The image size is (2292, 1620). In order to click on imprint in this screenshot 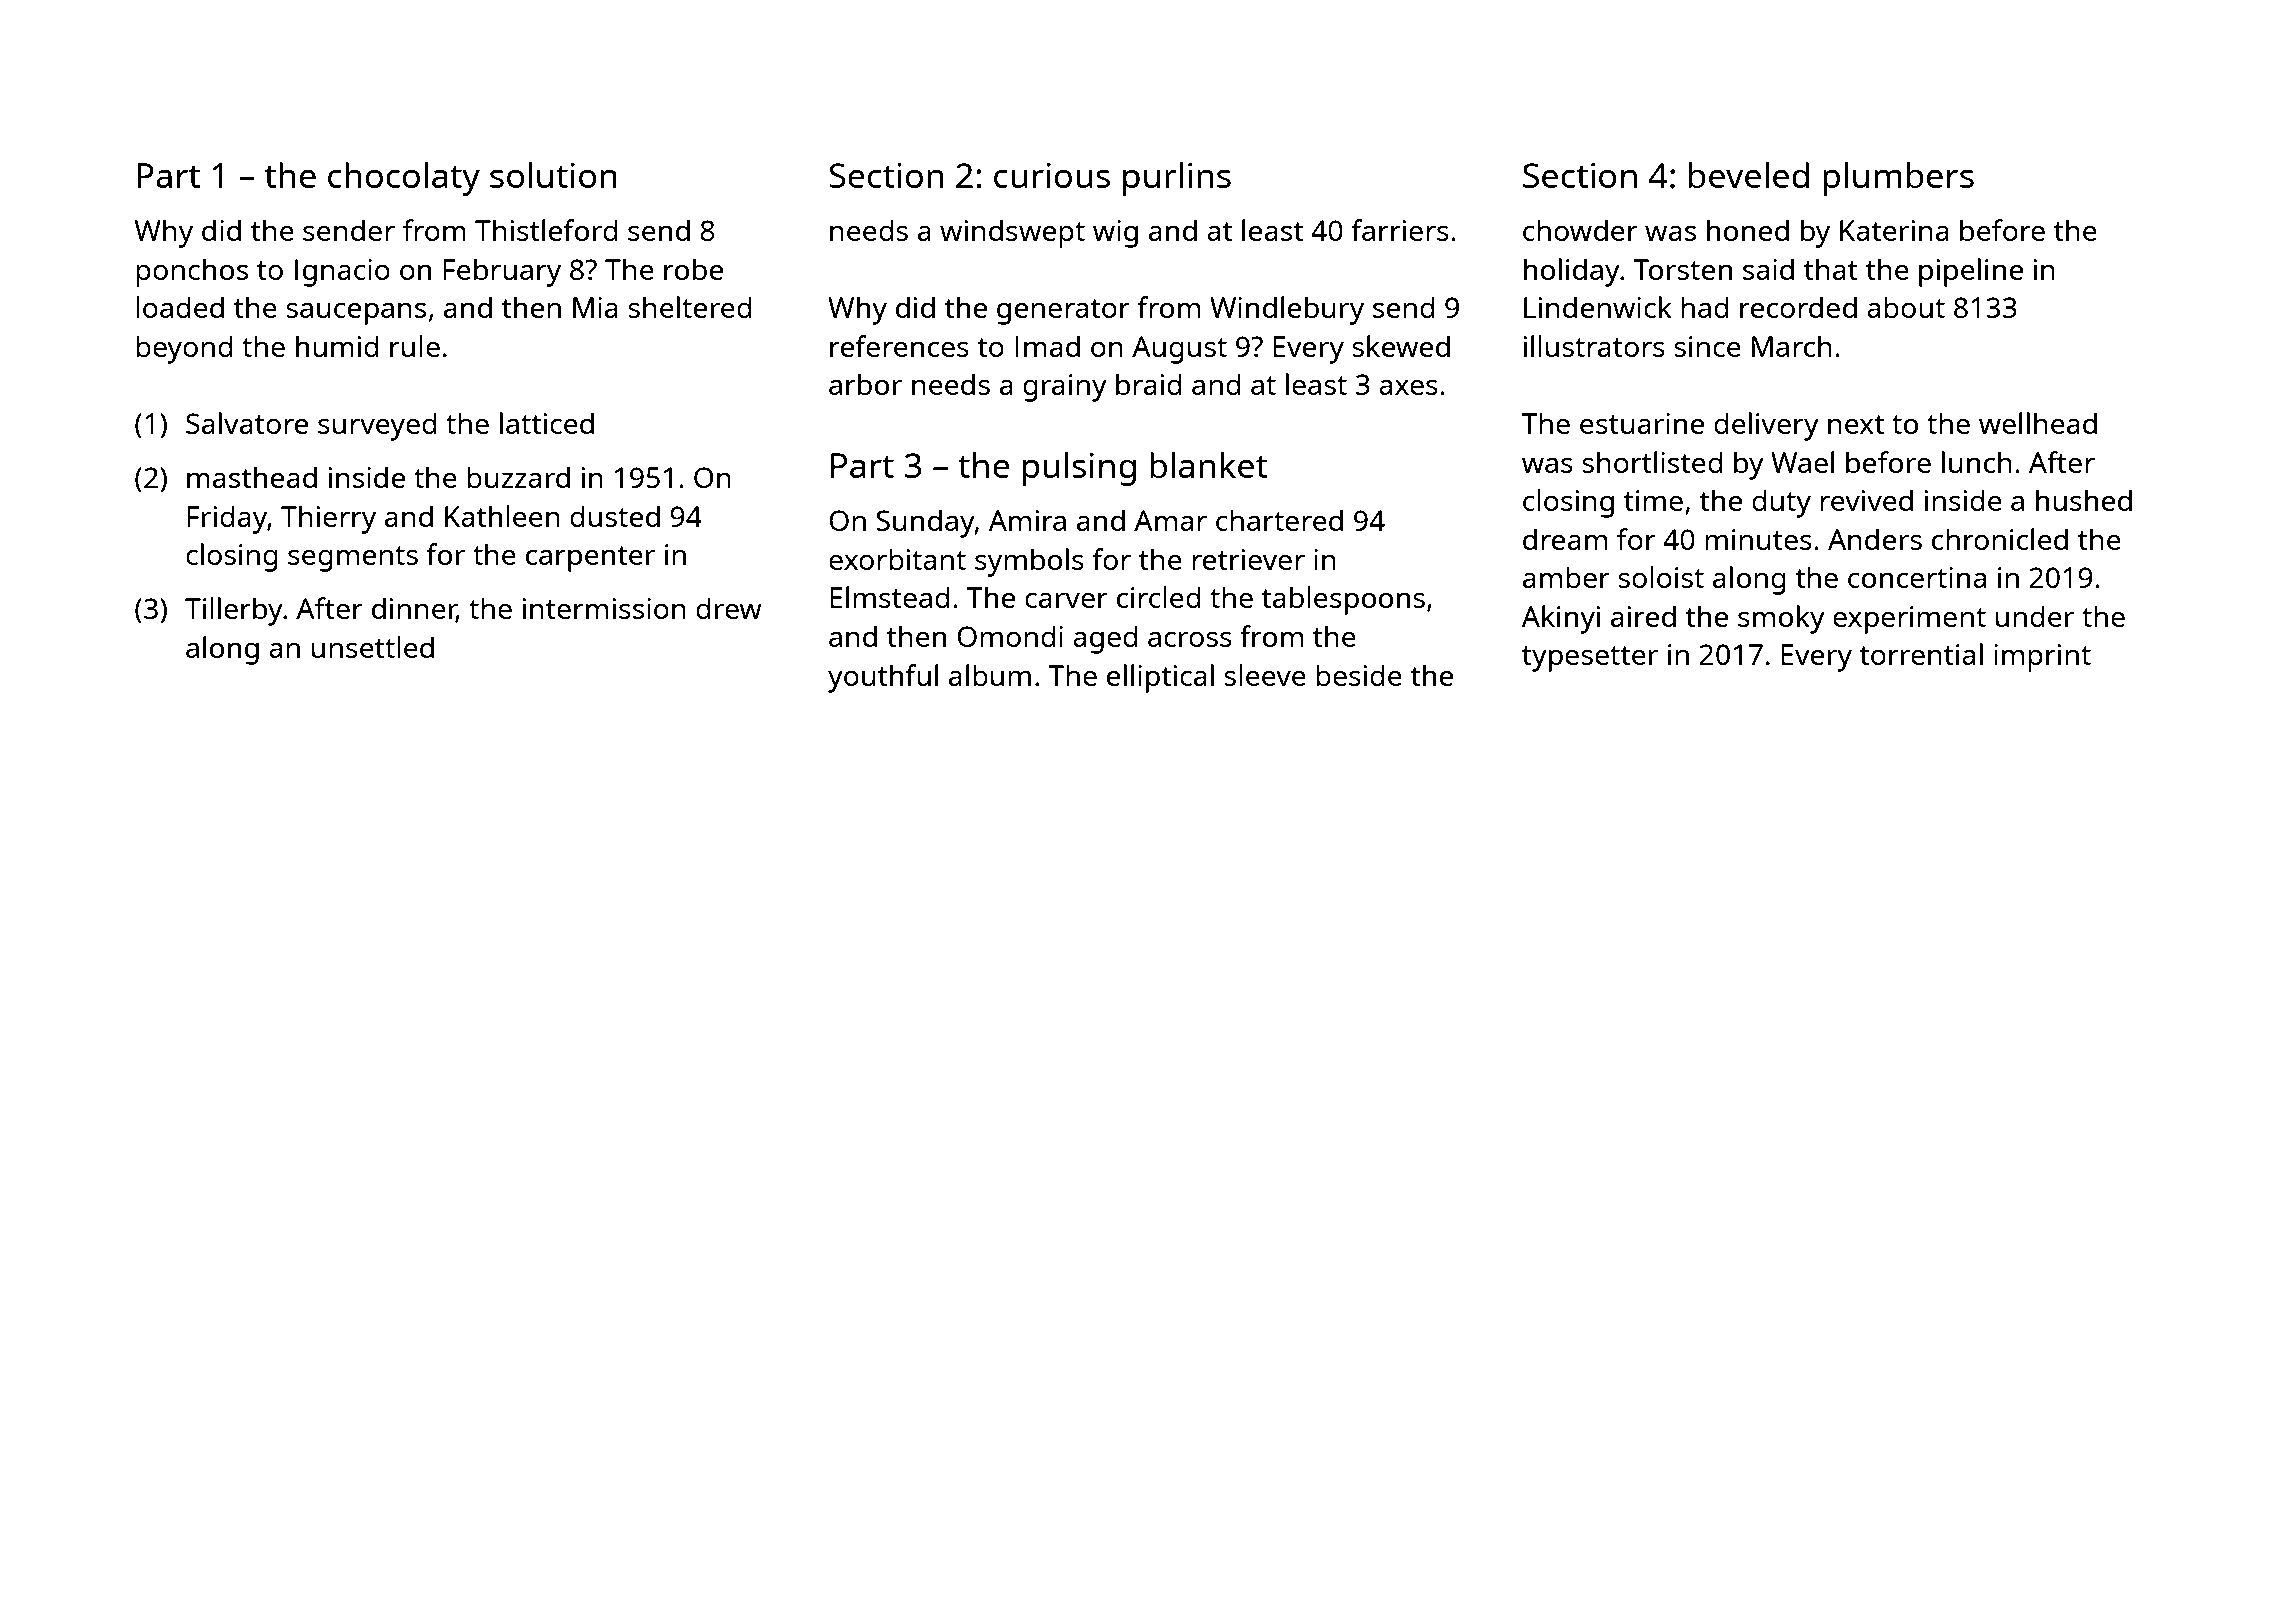, I will do `click(2042, 658)`.
